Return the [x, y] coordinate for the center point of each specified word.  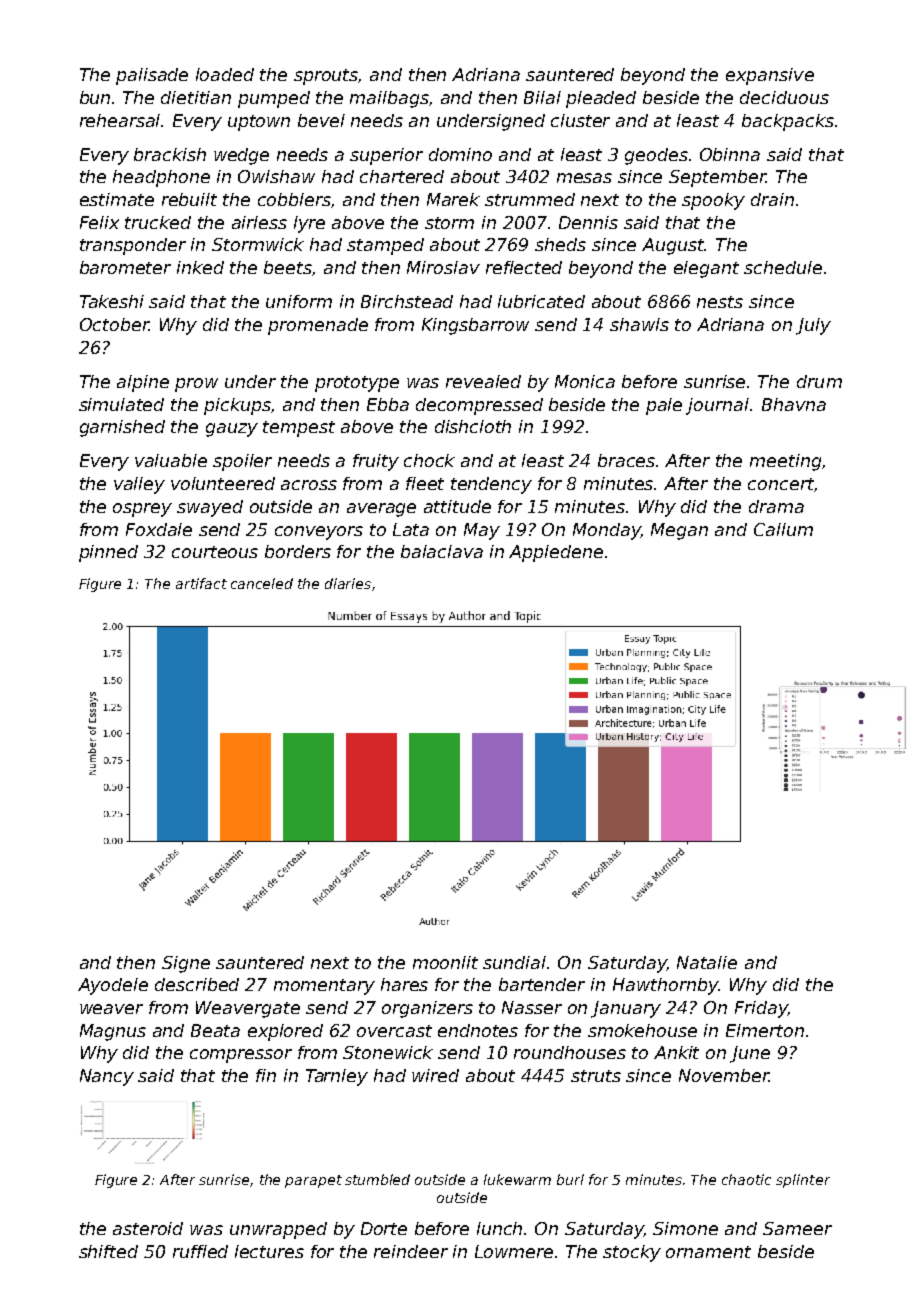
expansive [770, 76]
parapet [313, 1181]
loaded [225, 74]
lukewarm [517, 1179]
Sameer [797, 1228]
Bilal [542, 97]
